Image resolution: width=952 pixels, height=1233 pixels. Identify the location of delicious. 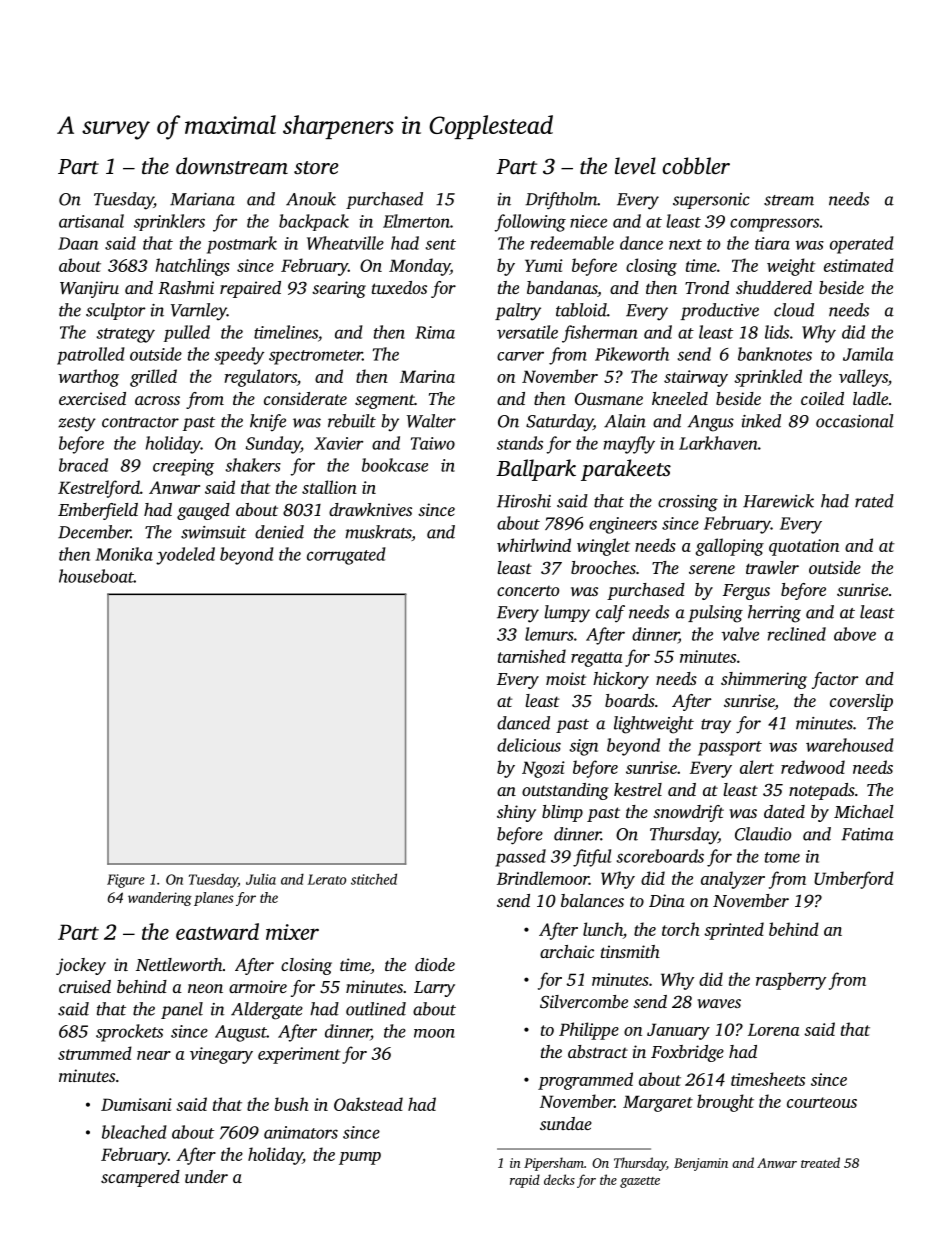
(529, 745).
